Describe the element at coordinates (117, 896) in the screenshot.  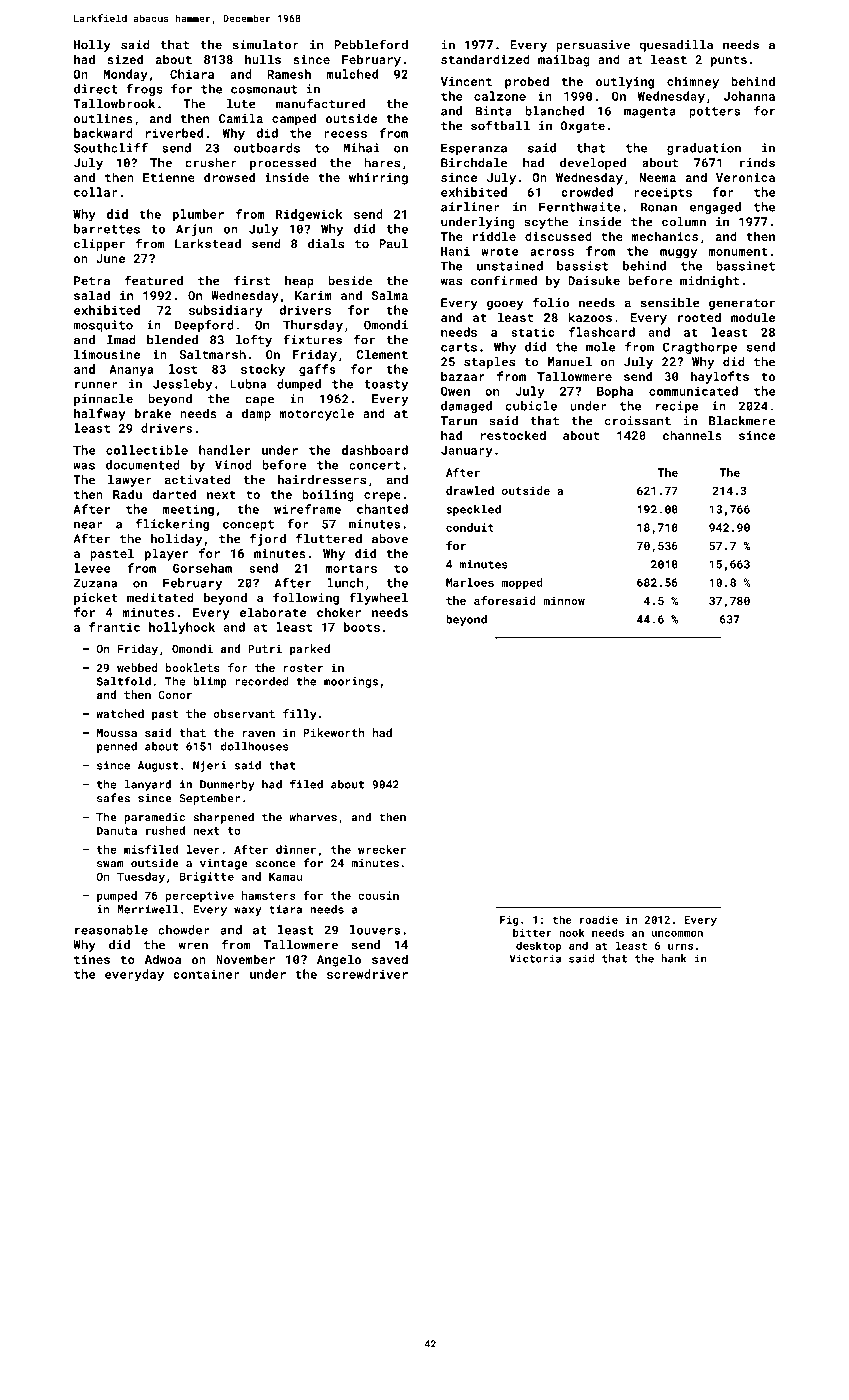
I see `pumped` at that location.
